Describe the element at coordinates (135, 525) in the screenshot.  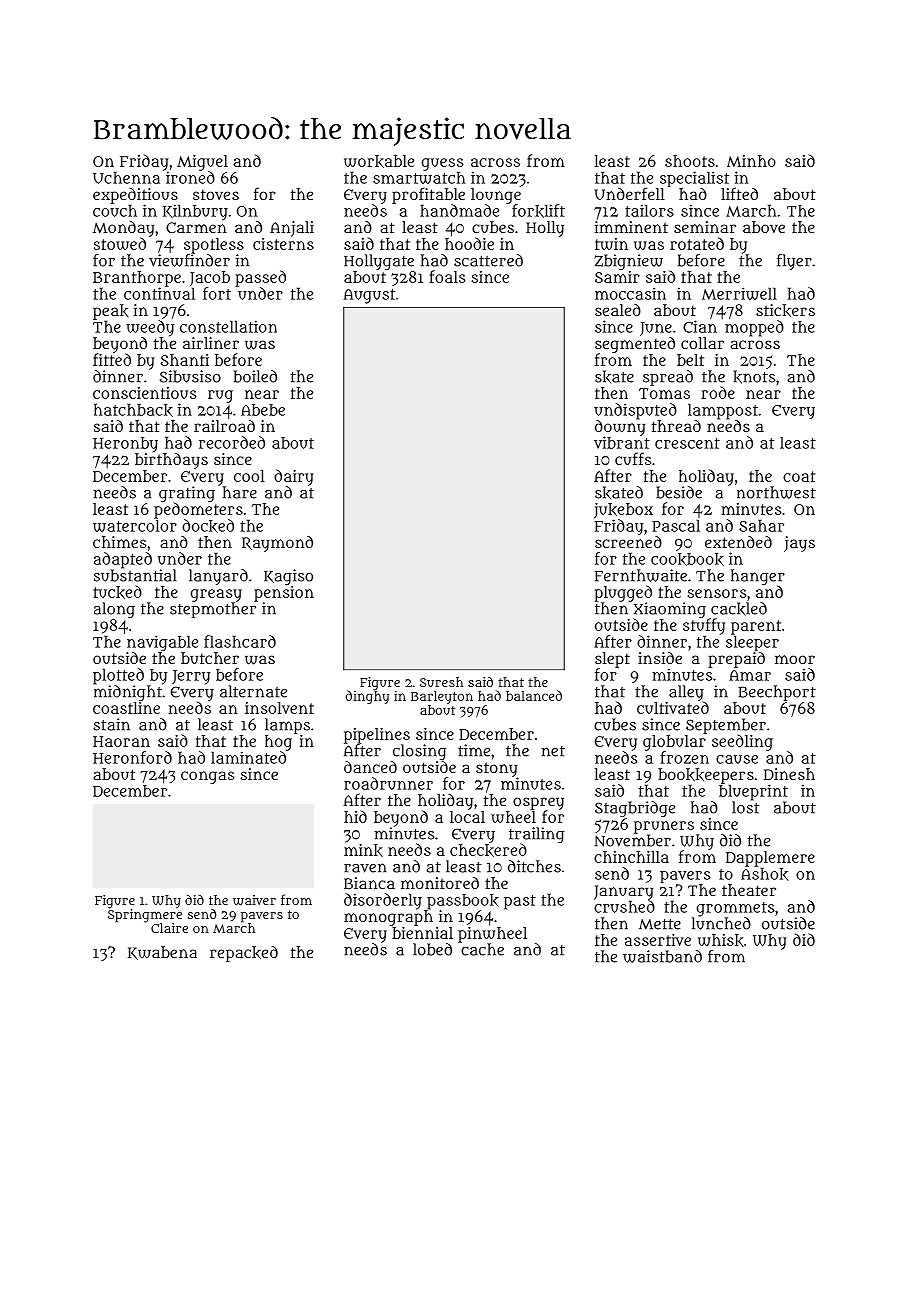
I see `watercolor` at that location.
